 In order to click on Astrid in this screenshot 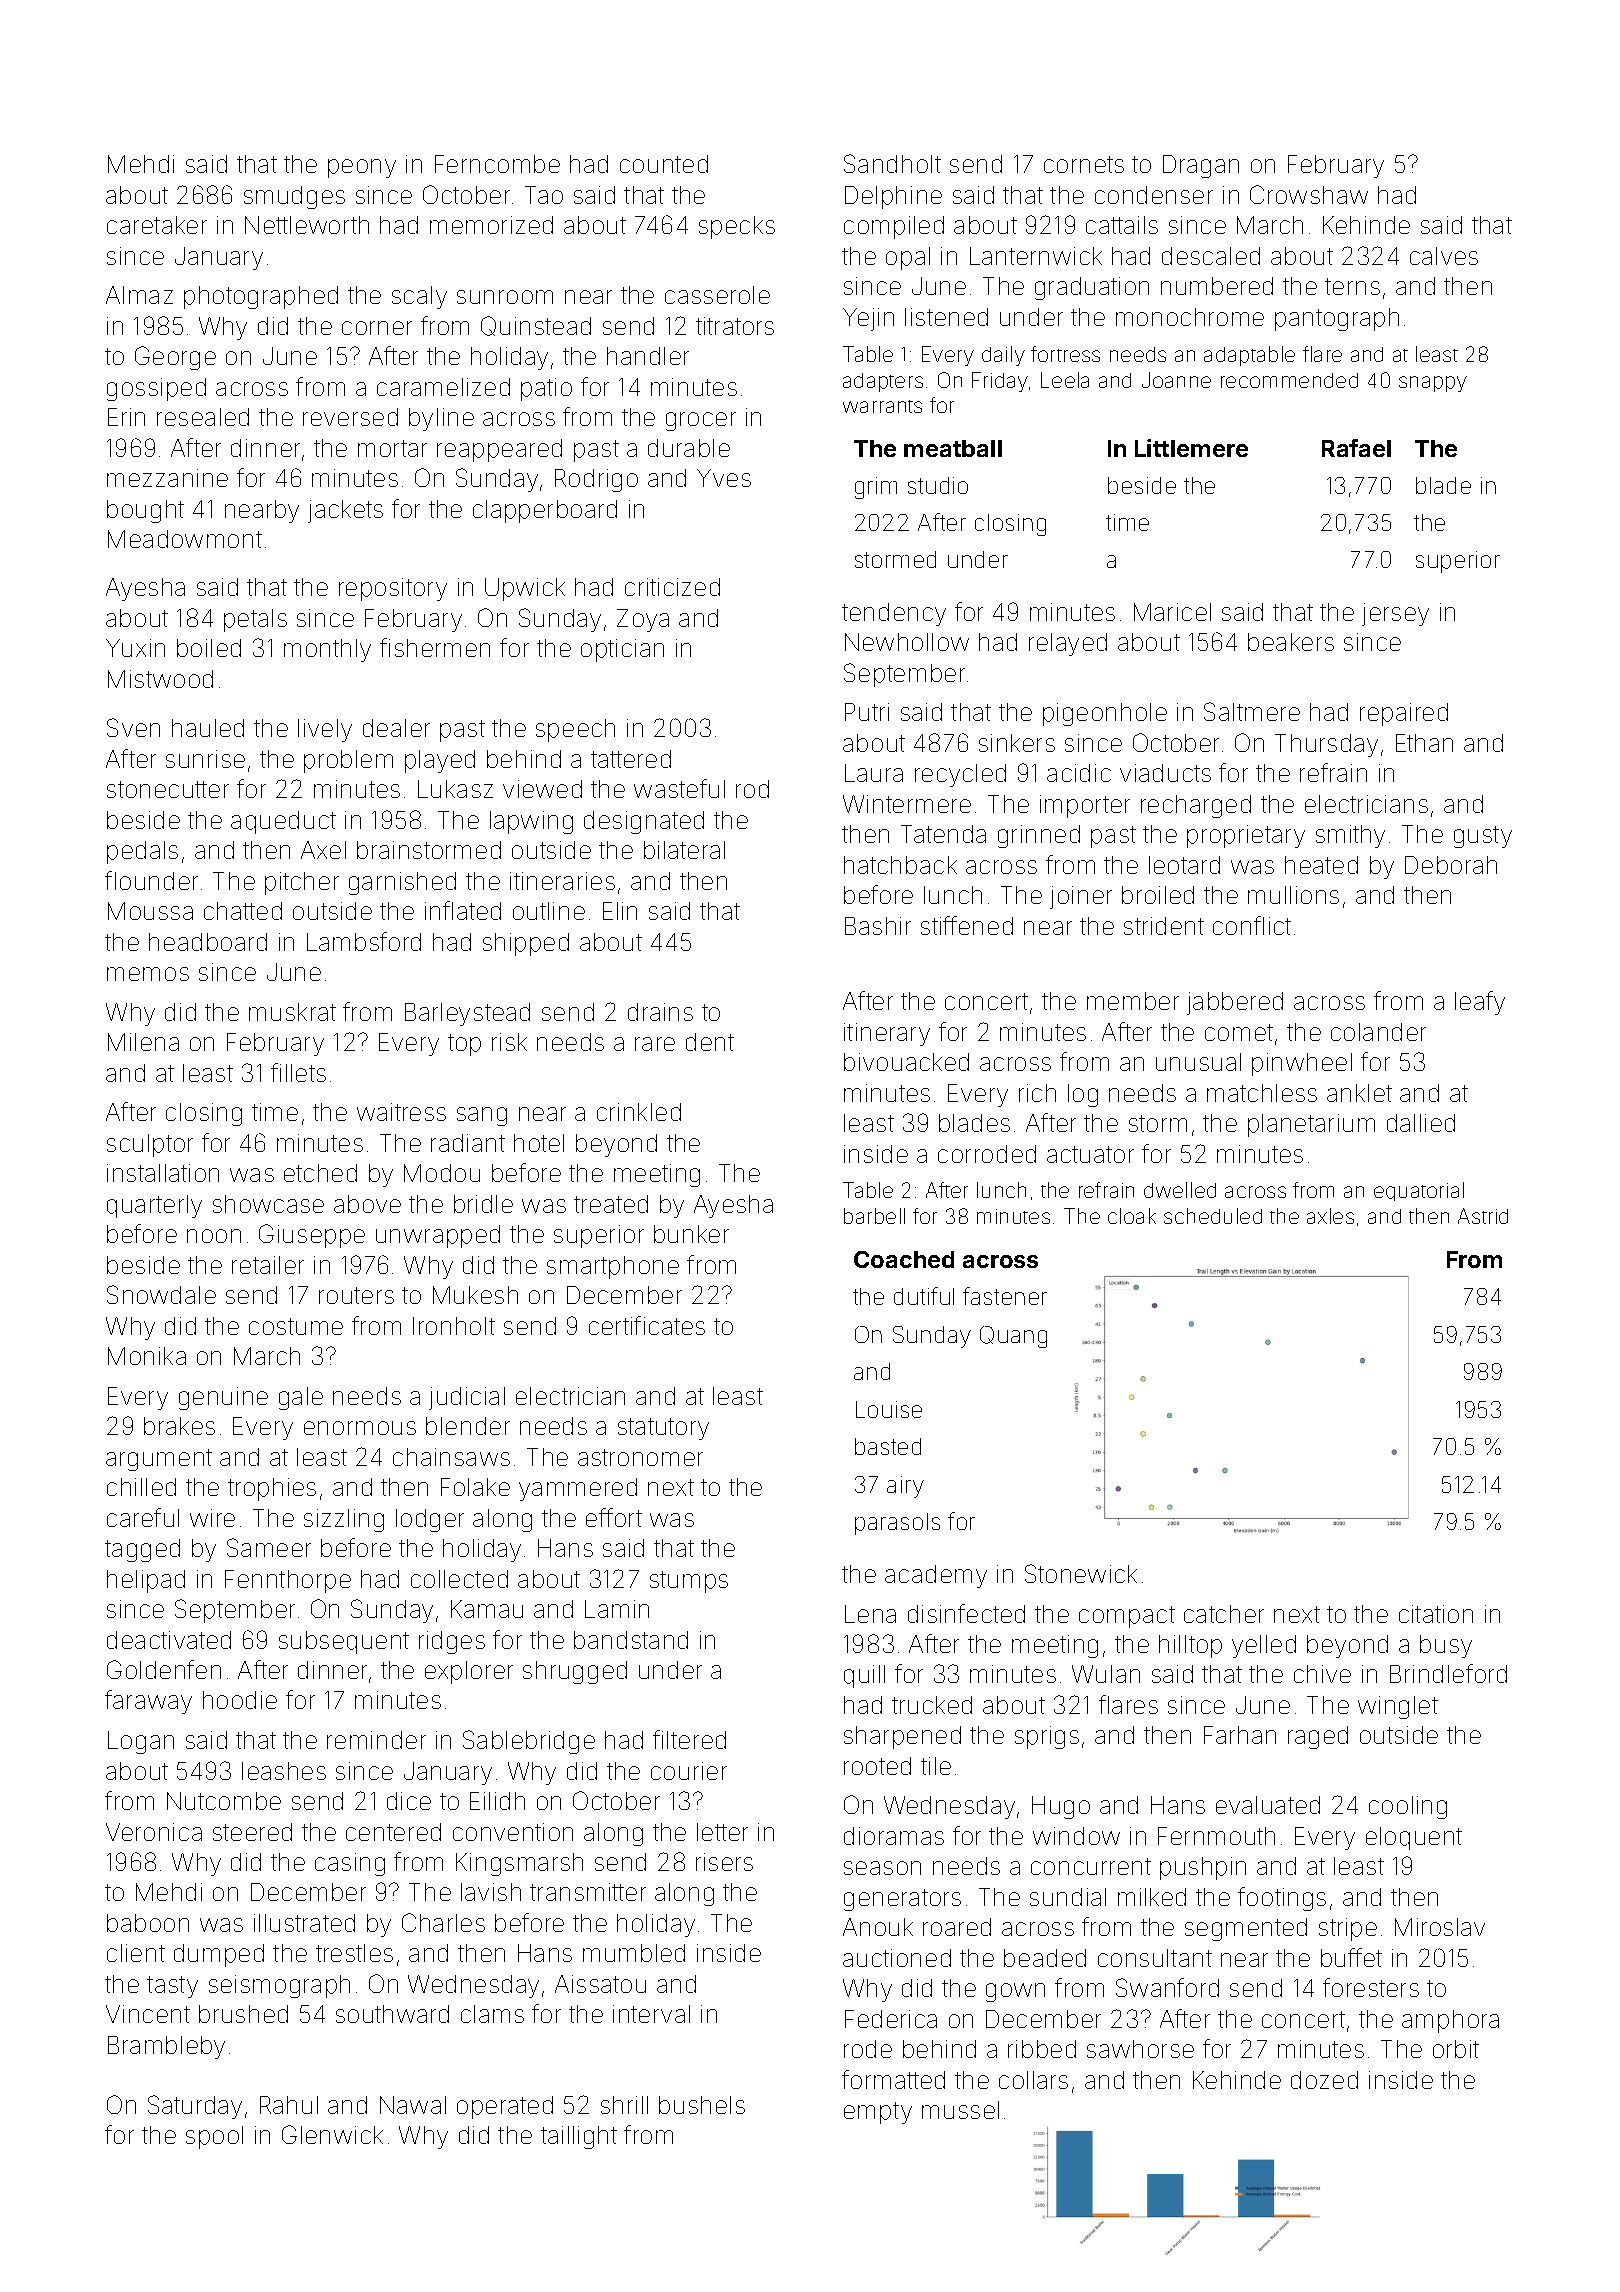, I will do `click(1483, 1216)`.
